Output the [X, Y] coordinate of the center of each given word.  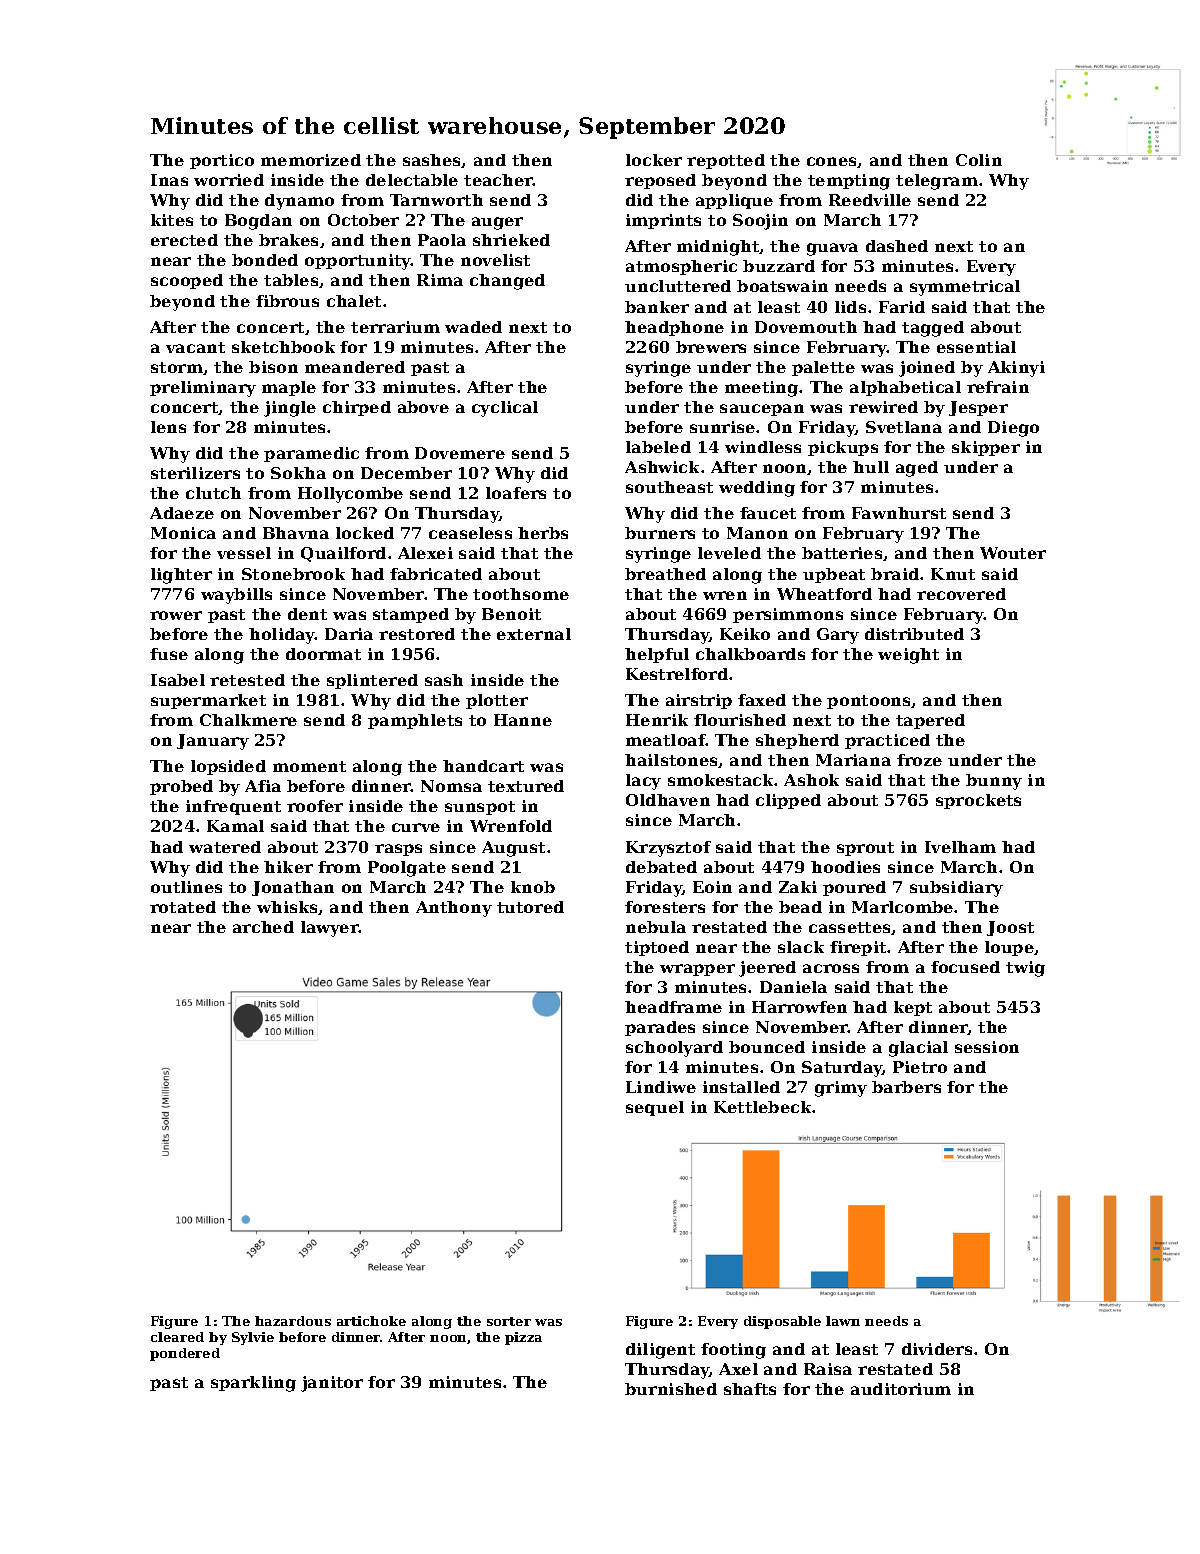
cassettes [849, 927]
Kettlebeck [762, 1107]
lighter [181, 576]
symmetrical [965, 288]
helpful [657, 655]
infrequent [233, 807]
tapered [930, 721]
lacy [643, 782]
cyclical [505, 409]
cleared [177, 1337]
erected [184, 240]
